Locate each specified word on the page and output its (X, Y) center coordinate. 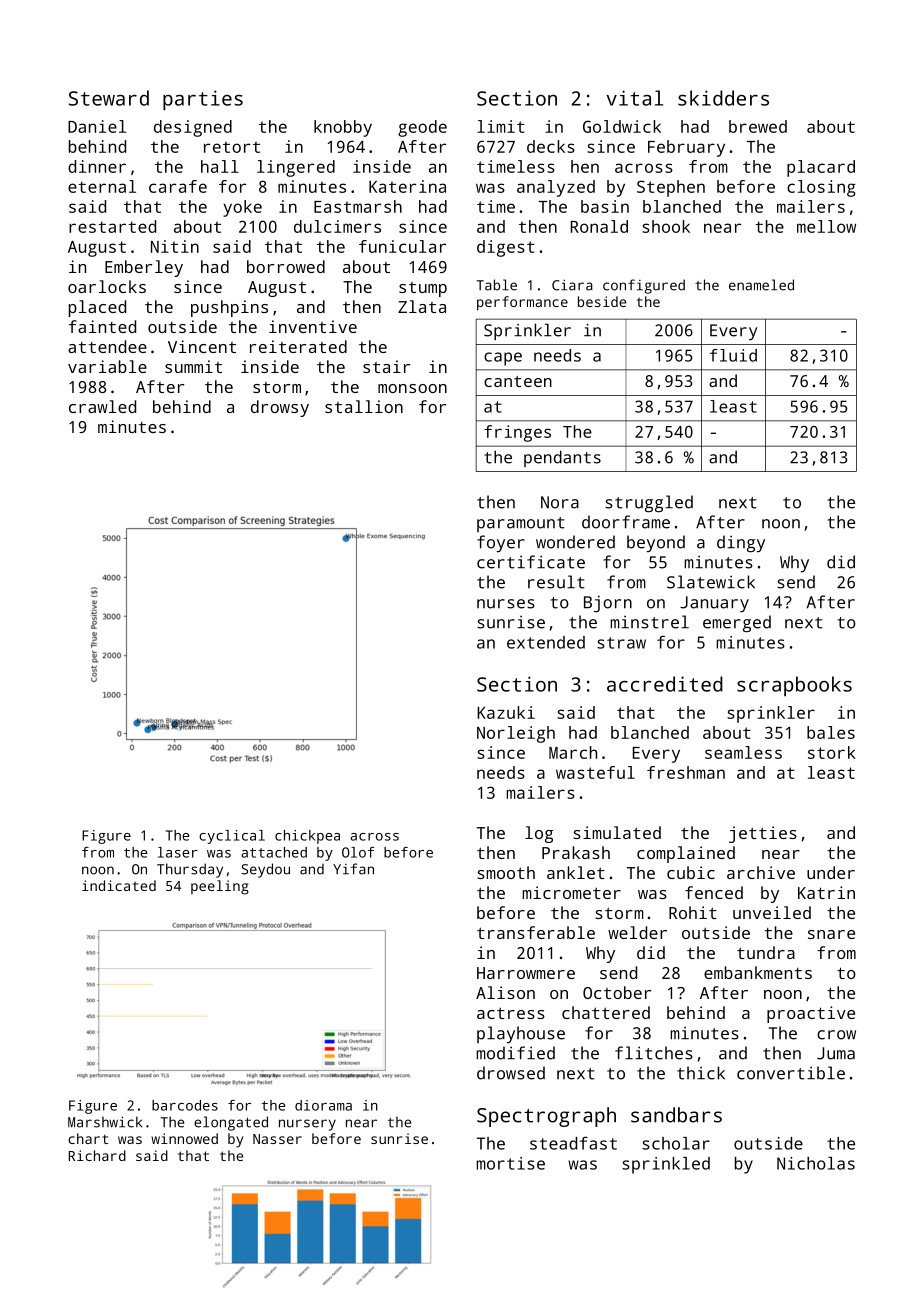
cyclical (232, 837)
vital (634, 98)
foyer (501, 543)
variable (107, 366)
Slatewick (711, 582)
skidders (723, 98)
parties (203, 100)
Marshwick (105, 1122)
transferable (536, 932)
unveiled (772, 912)
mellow (826, 226)
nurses (506, 604)
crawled (102, 406)
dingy (741, 544)
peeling (220, 887)
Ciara (572, 285)
